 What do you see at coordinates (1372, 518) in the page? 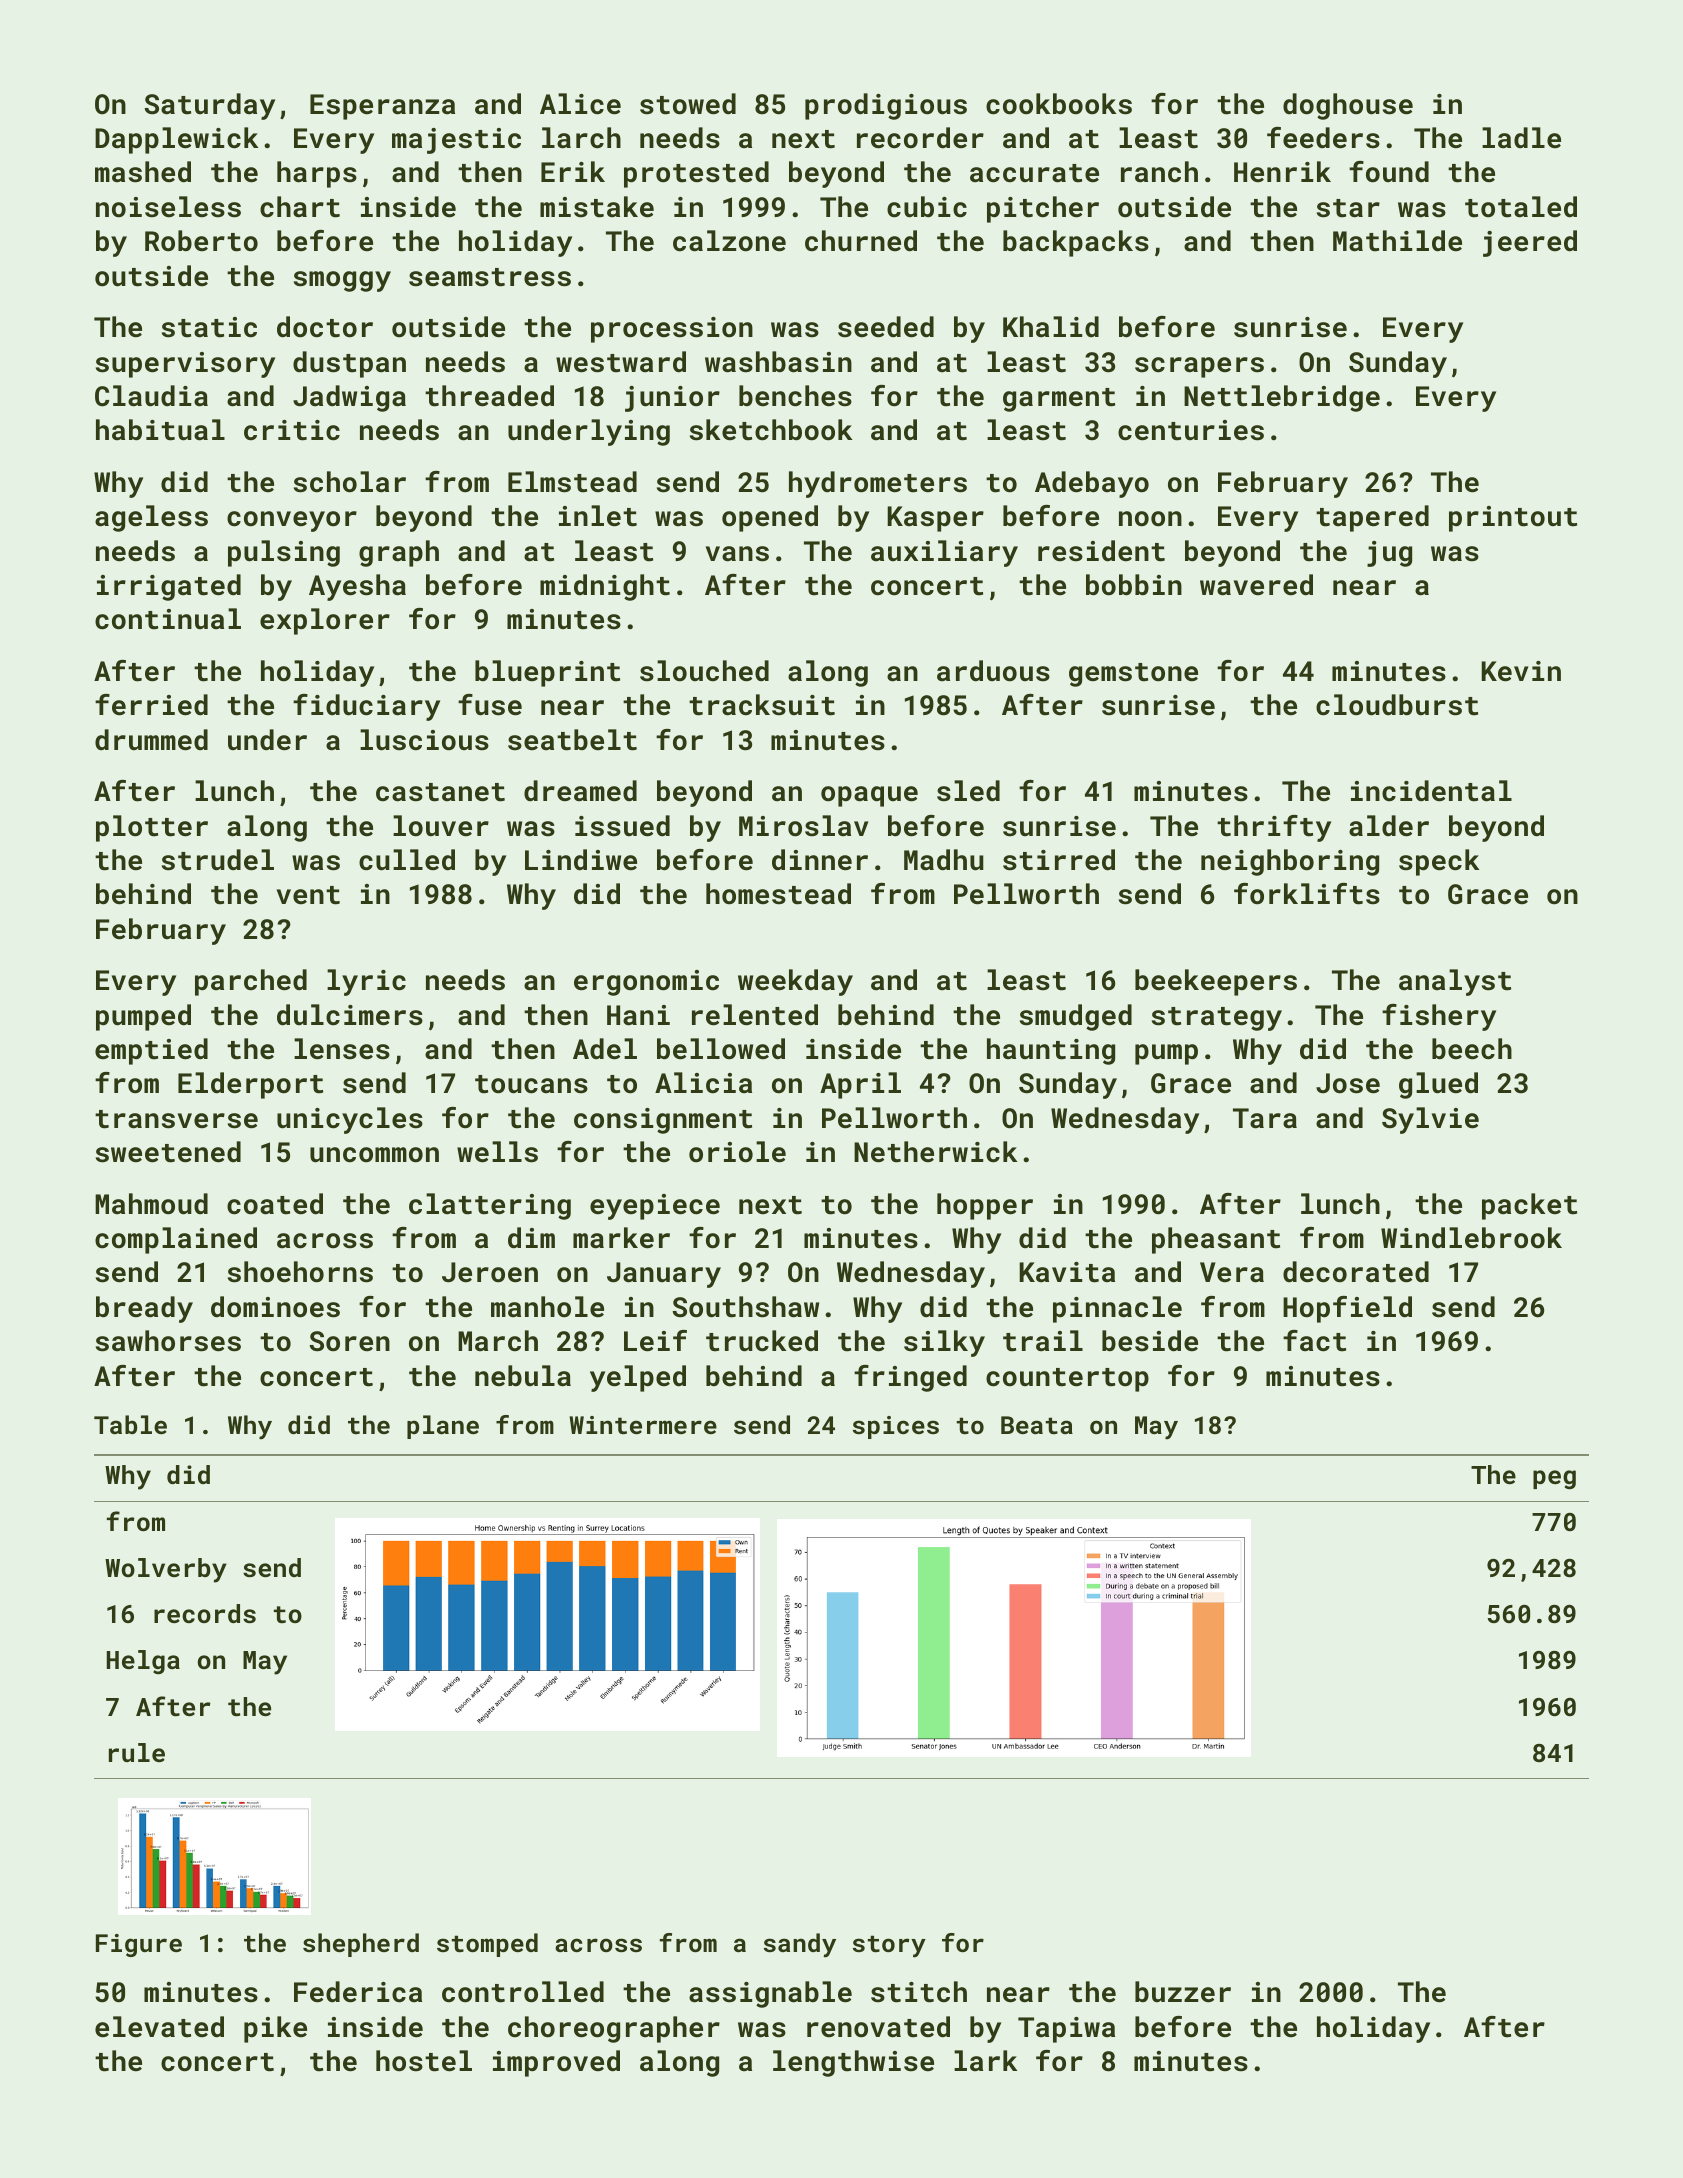
I see `tapered` at bounding box center [1372, 518].
